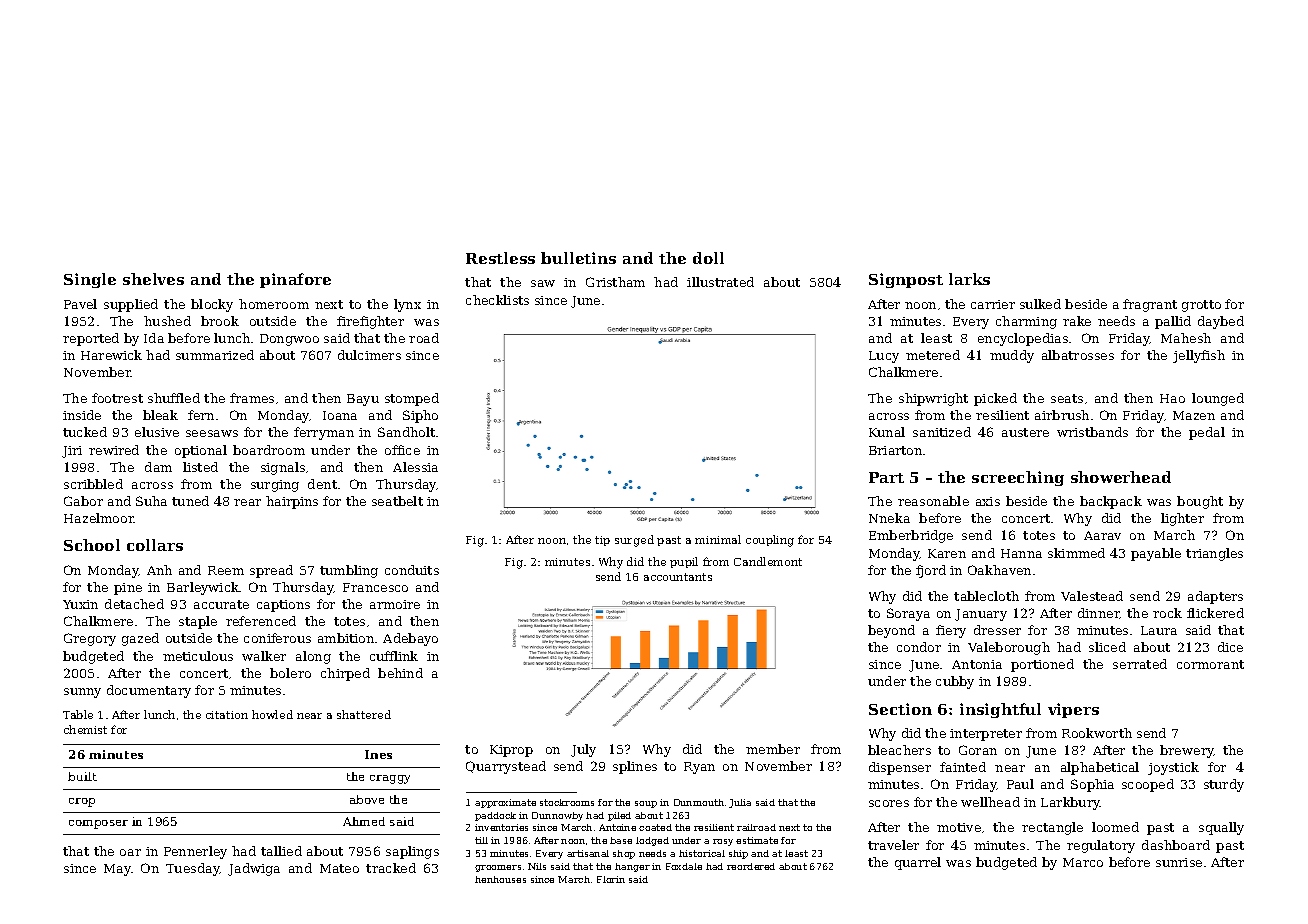  What do you see at coordinates (1201, 306) in the screenshot?
I see `grotto` at bounding box center [1201, 306].
